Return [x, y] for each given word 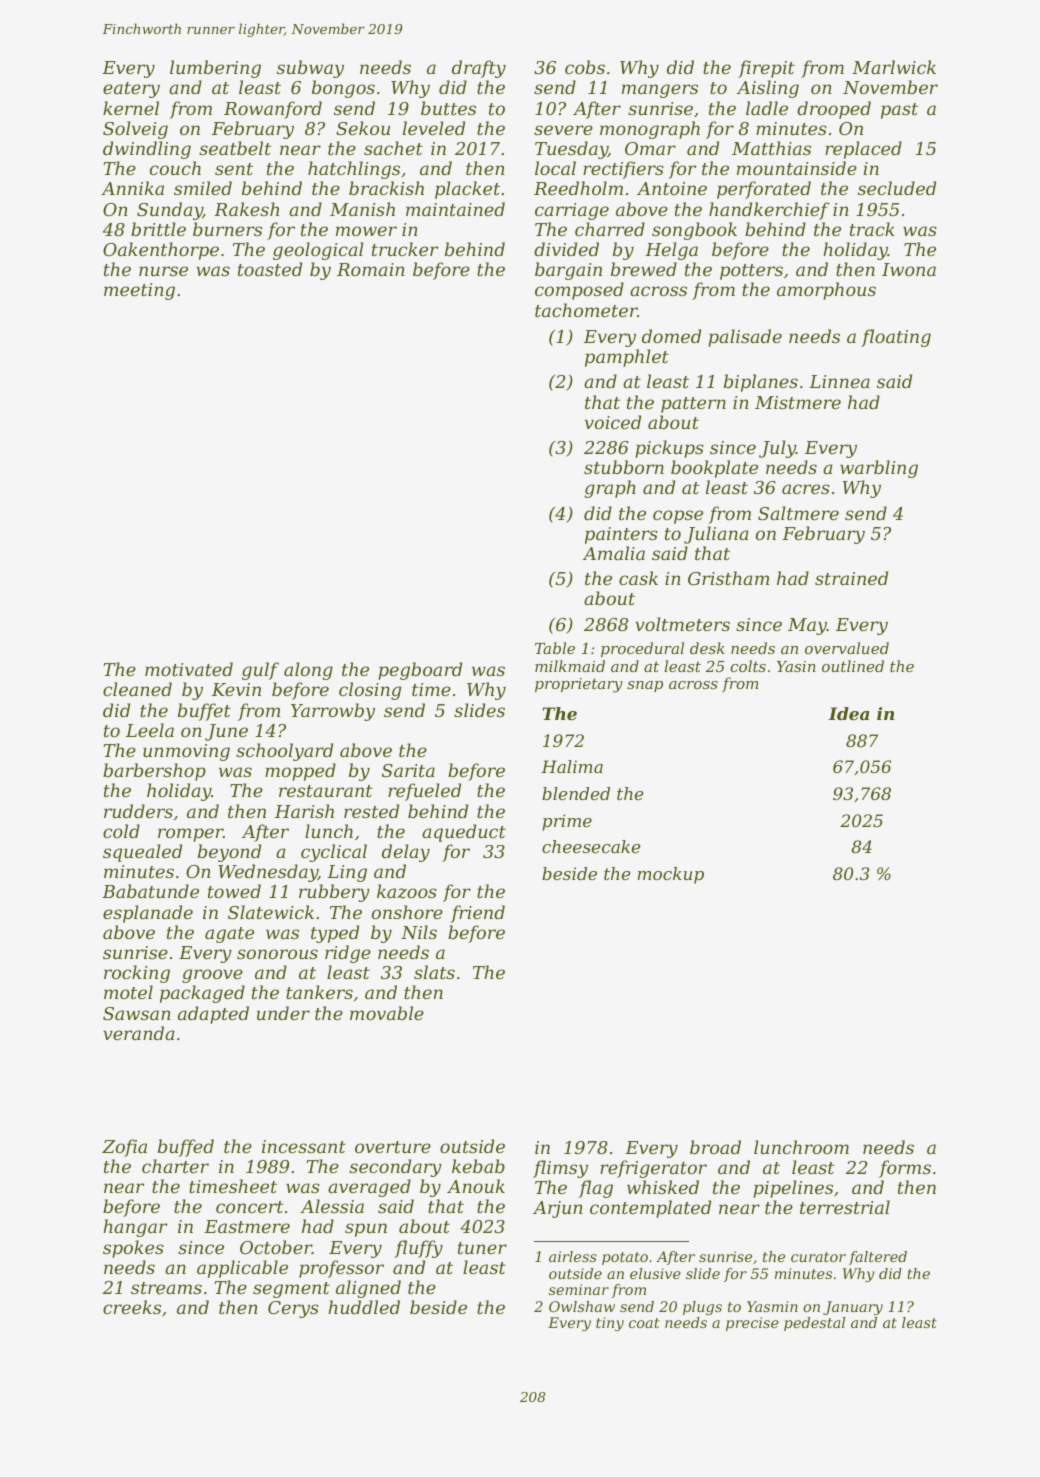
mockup [671, 875]
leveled [434, 128]
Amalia [614, 553]
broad [715, 1147]
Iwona [909, 269]
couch [175, 168]
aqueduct [464, 833]
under [283, 1013]
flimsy [560, 1169]
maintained [455, 209]
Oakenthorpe [161, 251]
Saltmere [798, 513]
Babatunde [150, 891]
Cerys [293, 1309]
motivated [189, 669]
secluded [897, 188]
